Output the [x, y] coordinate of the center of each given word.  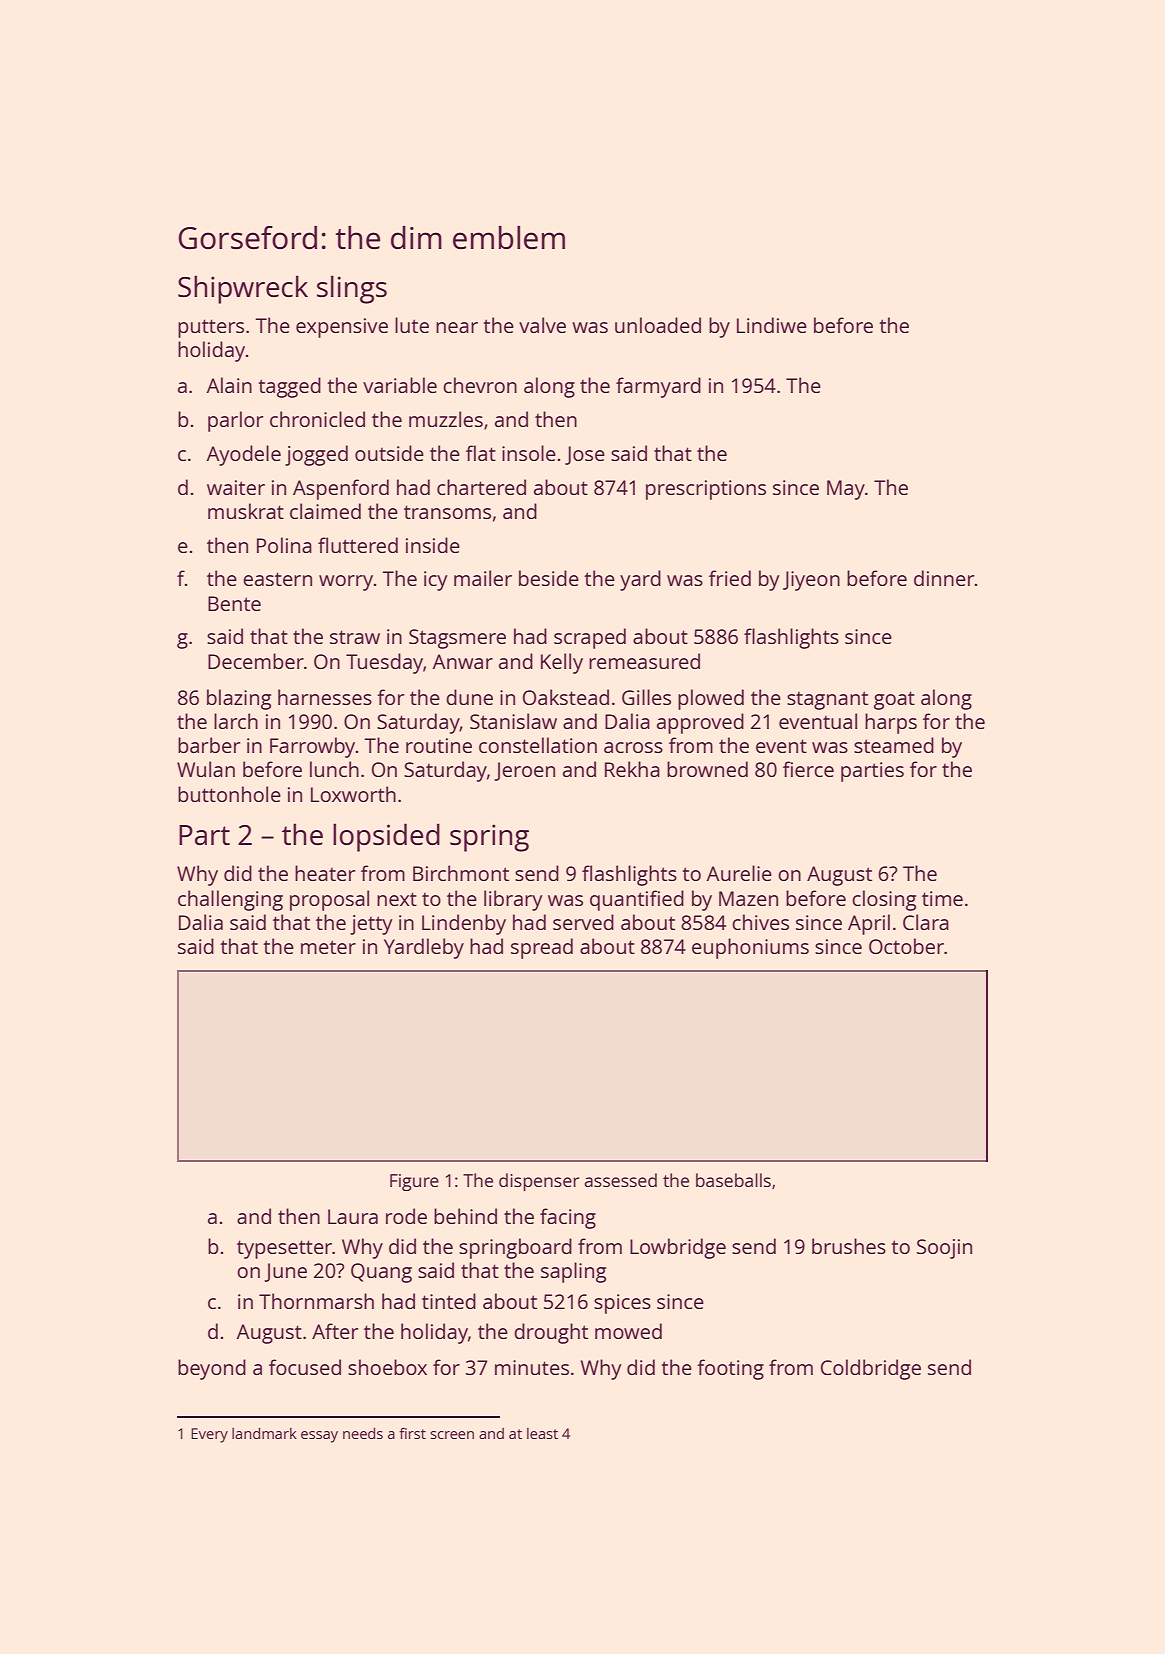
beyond [212, 1369]
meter [328, 947]
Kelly [562, 663]
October [906, 946]
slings [352, 289]
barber [209, 745]
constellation [538, 745]
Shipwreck [243, 289]
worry [346, 583]
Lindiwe [772, 325]
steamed [894, 745]
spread [542, 948]
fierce [808, 769]
